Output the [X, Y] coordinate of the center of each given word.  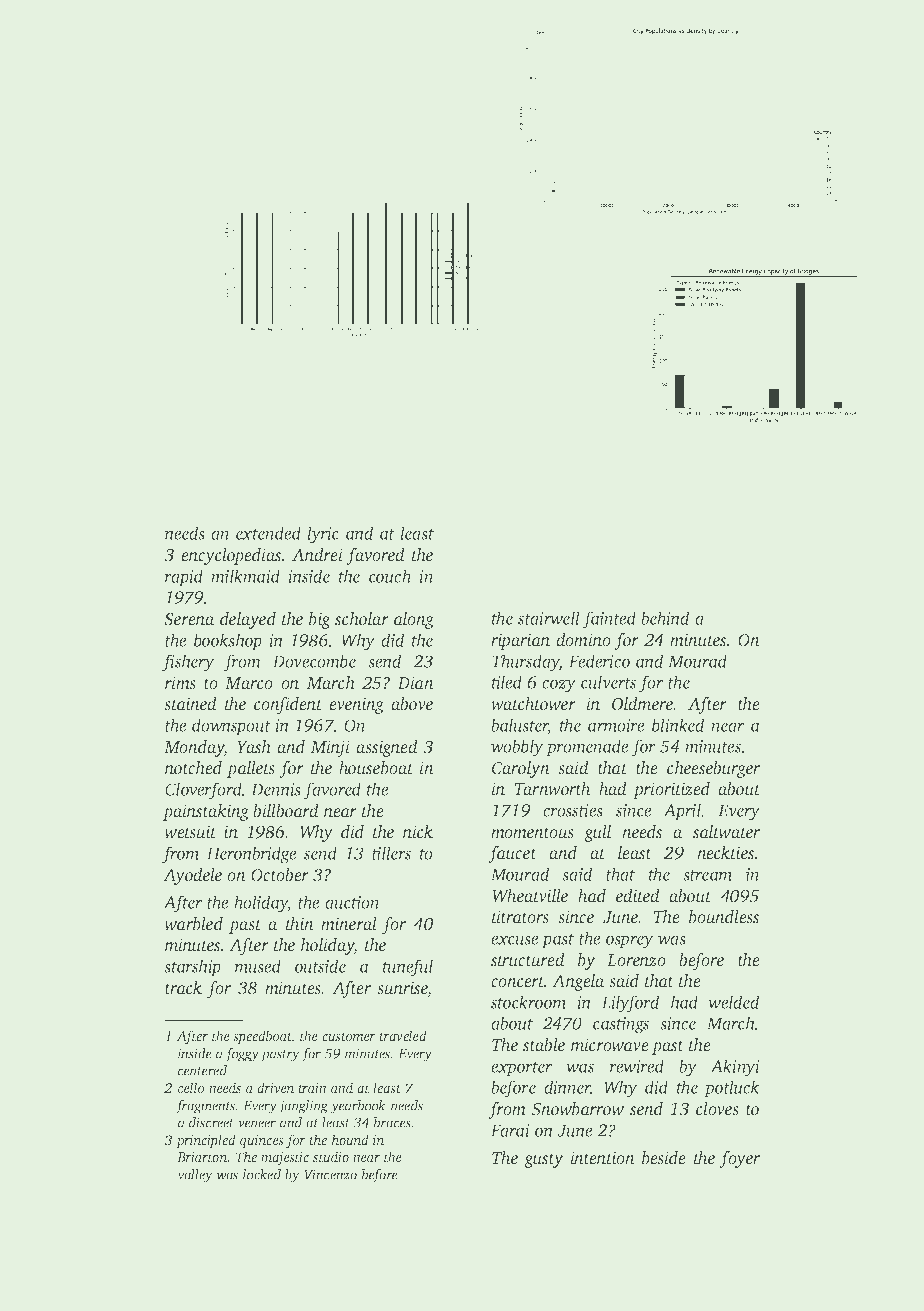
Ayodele [192, 876]
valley [195, 1176]
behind [665, 618]
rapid [184, 578]
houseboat [376, 768]
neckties [725, 853]
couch [390, 576]
